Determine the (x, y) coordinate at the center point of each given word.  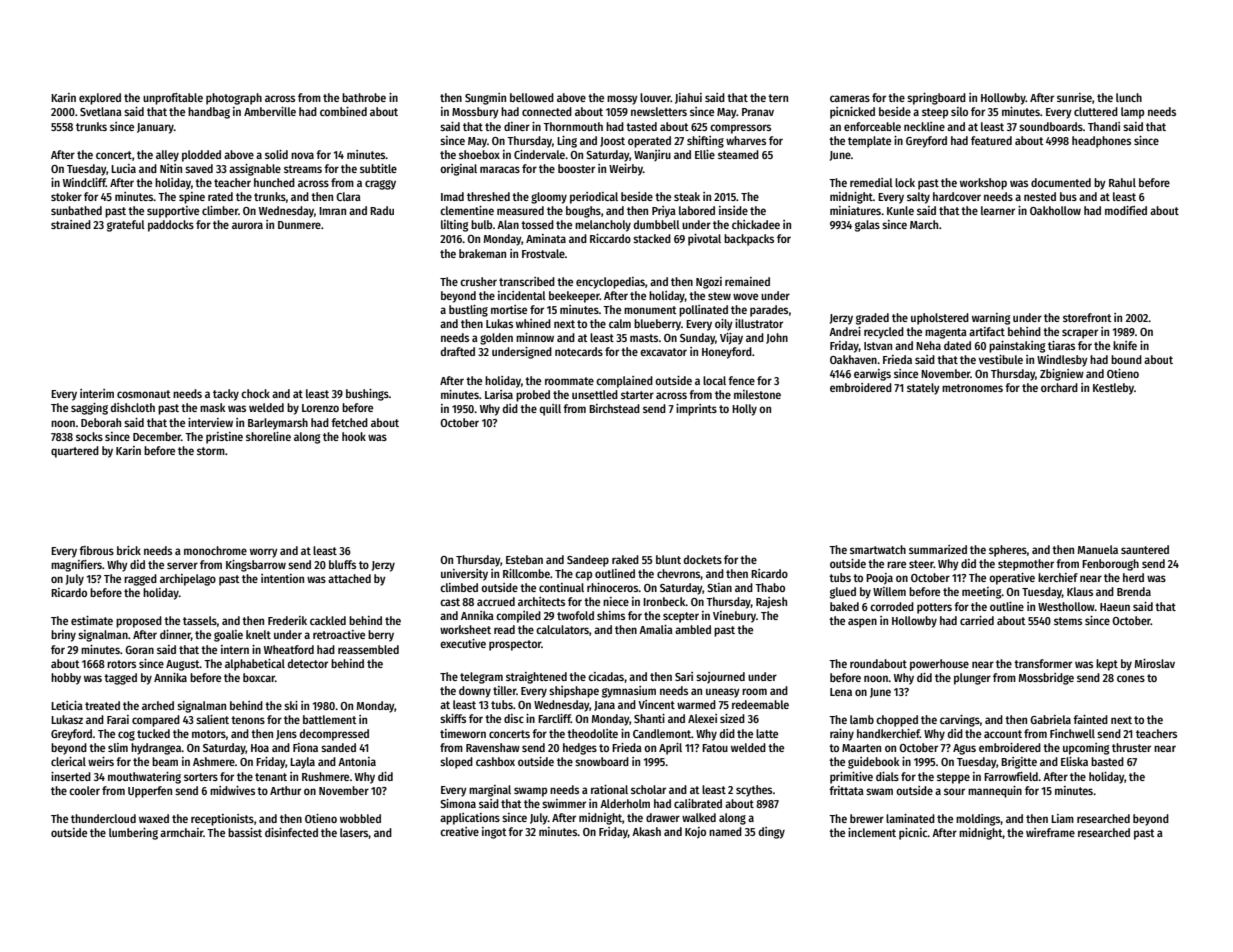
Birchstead (614, 408)
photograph (234, 99)
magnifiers (76, 566)
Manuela (1098, 549)
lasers (354, 833)
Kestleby (1113, 389)
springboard (936, 99)
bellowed (532, 97)
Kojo (695, 833)
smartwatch (878, 549)
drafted (458, 351)
